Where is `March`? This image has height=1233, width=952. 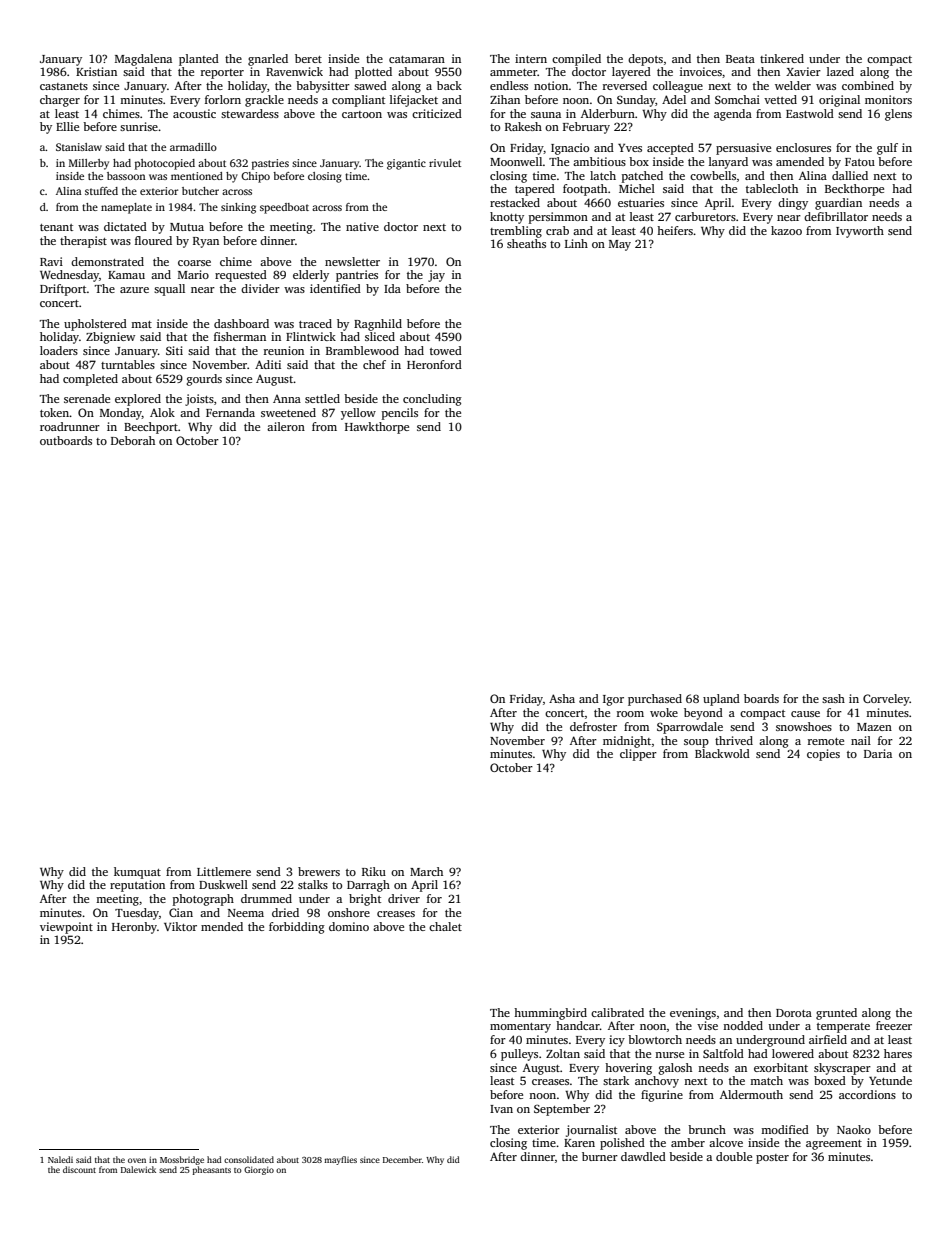
March is located at coordinates (426, 871).
